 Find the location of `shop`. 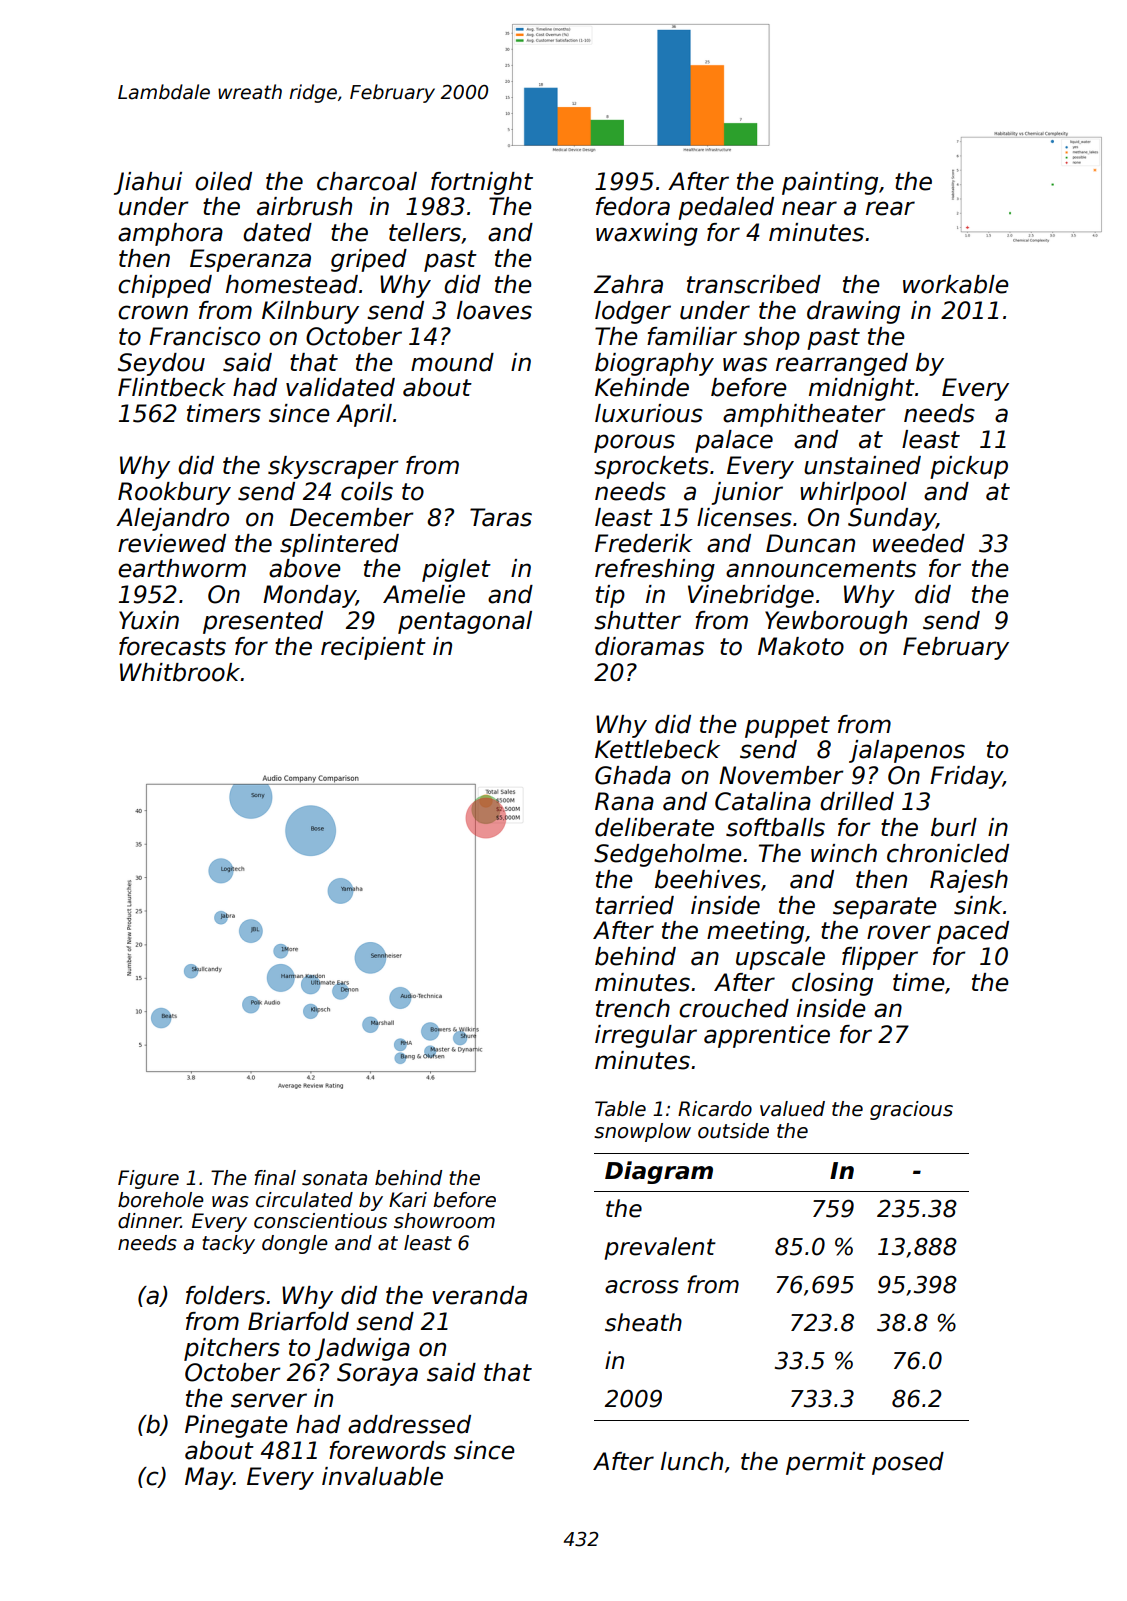

shop is located at coordinates (771, 338).
